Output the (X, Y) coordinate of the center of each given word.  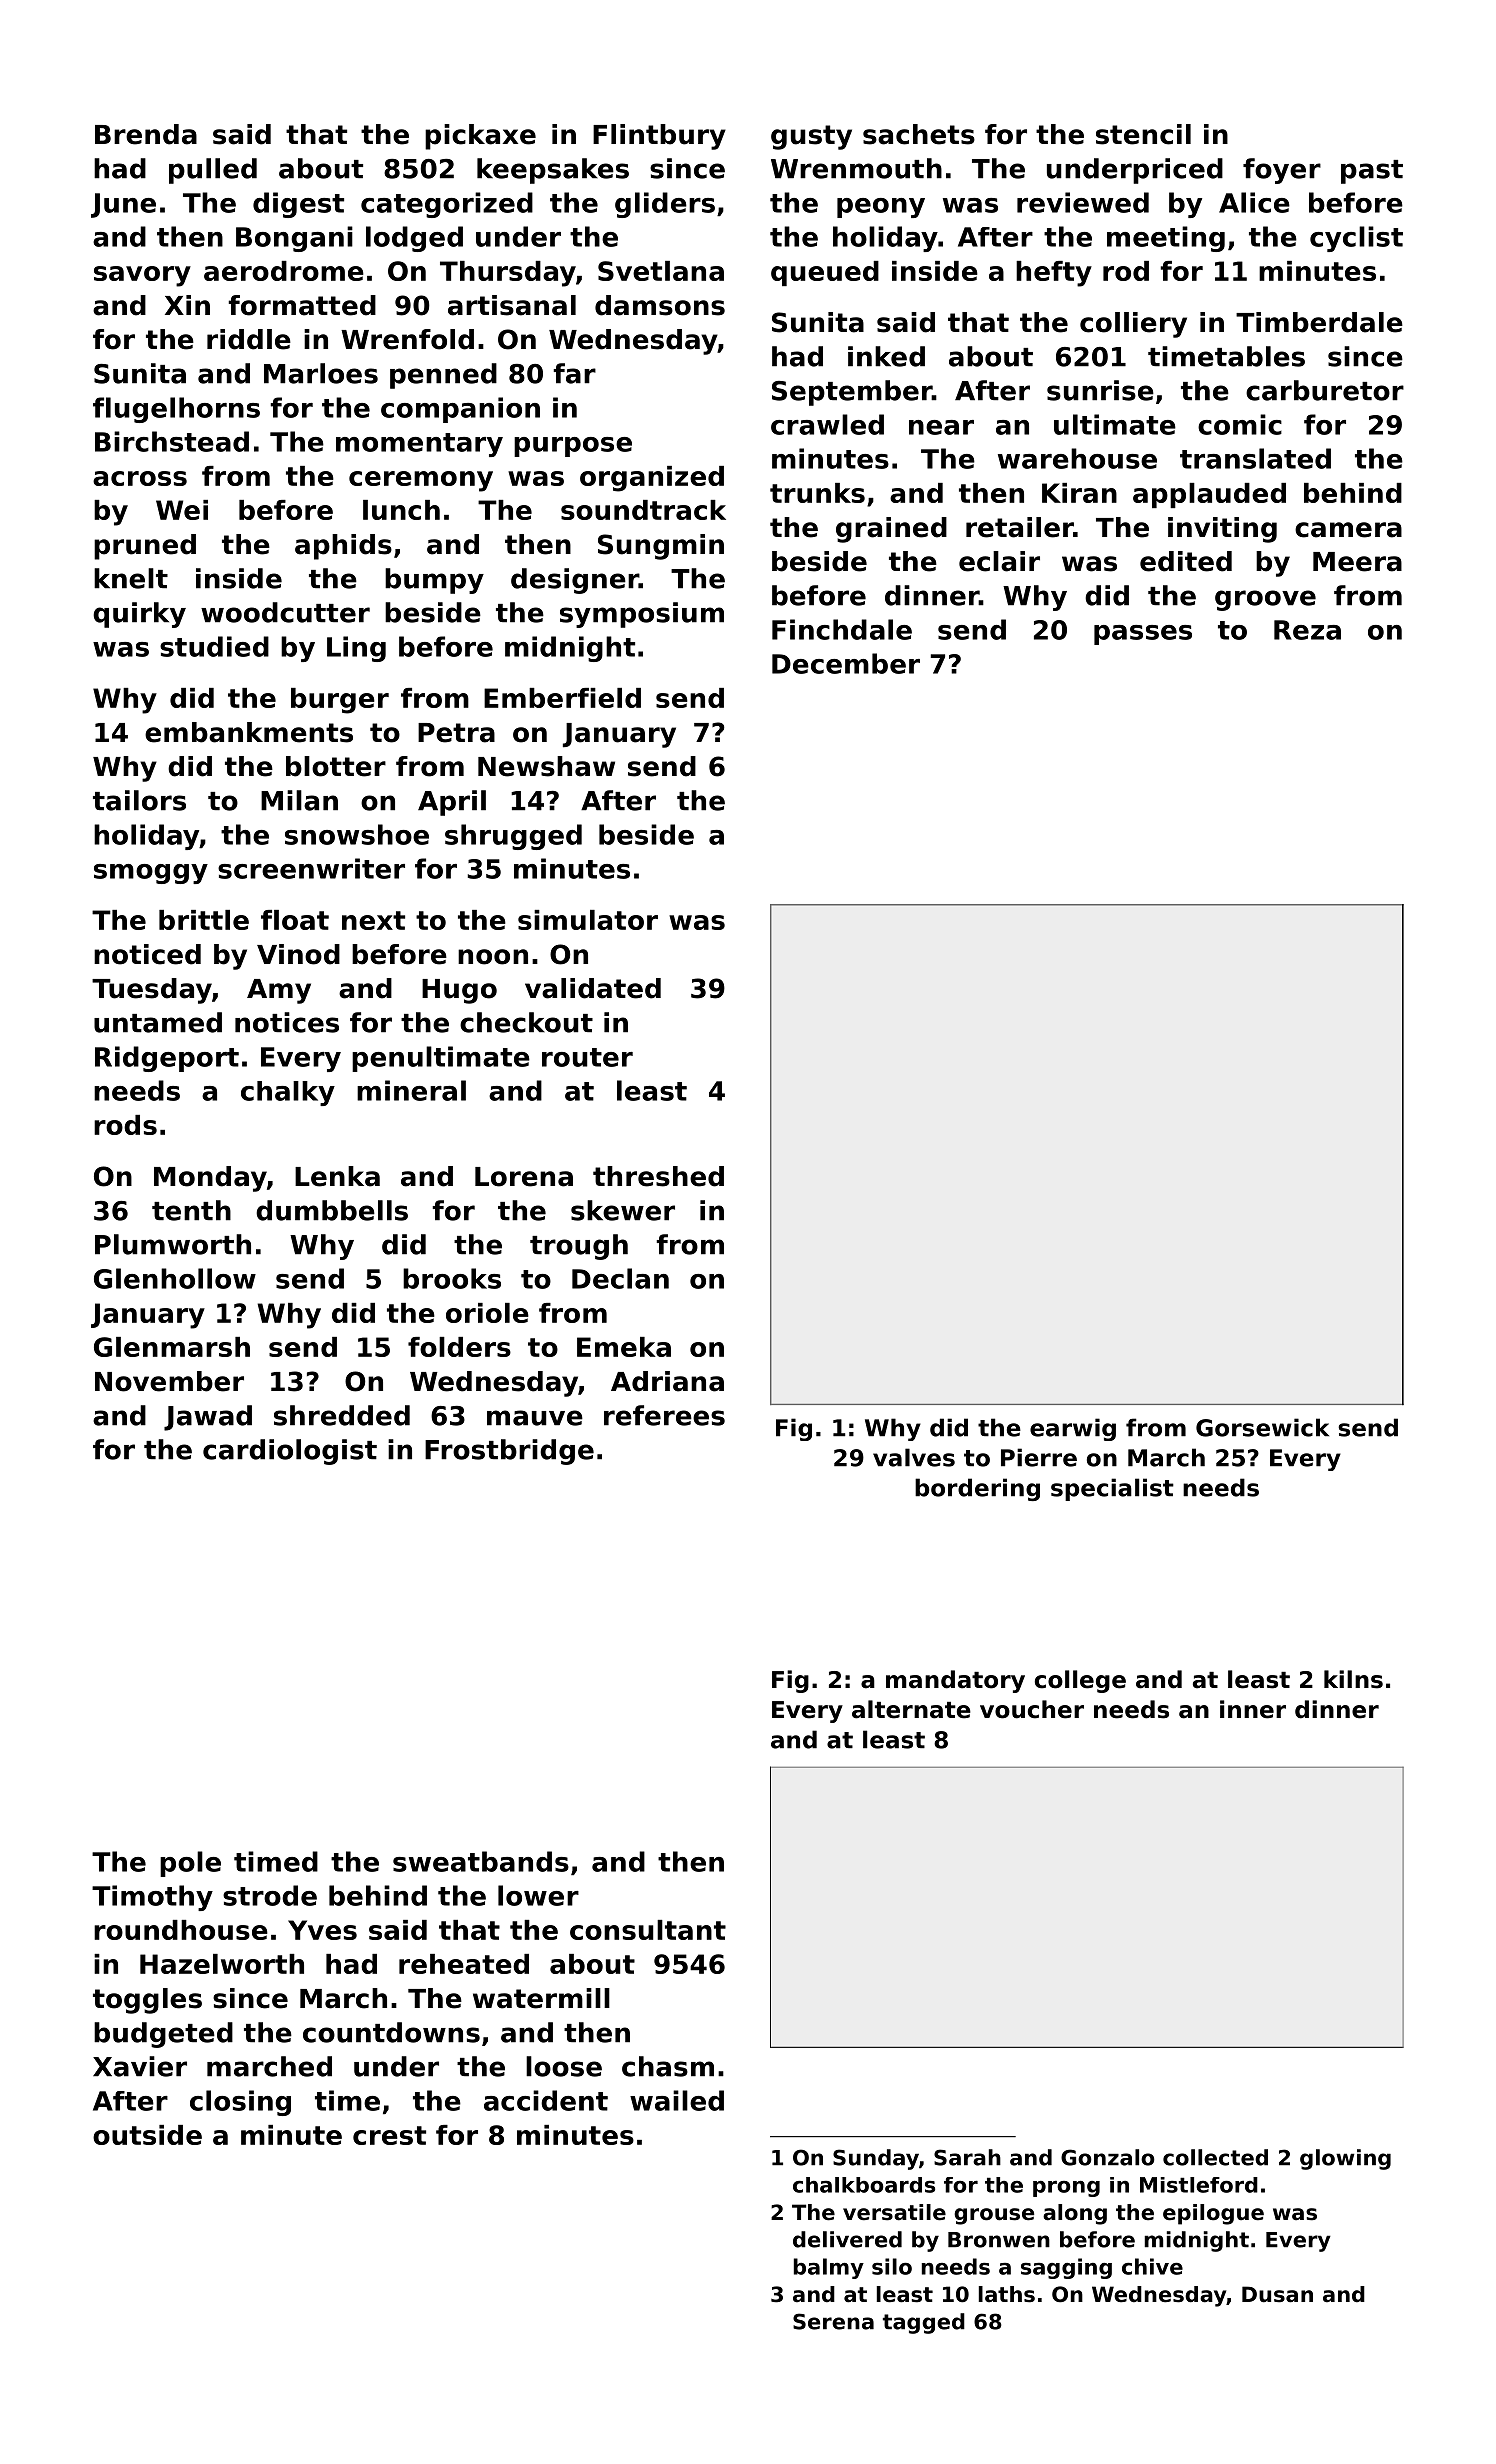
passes (1143, 635)
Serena (833, 2321)
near (941, 427)
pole (190, 1864)
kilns (1353, 1679)
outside (147, 2135)
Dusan (1277, 2294)
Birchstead (172, 441)
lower (538, 1895)
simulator (588, 920)
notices (287, 1022)
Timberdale (1319, 322)
